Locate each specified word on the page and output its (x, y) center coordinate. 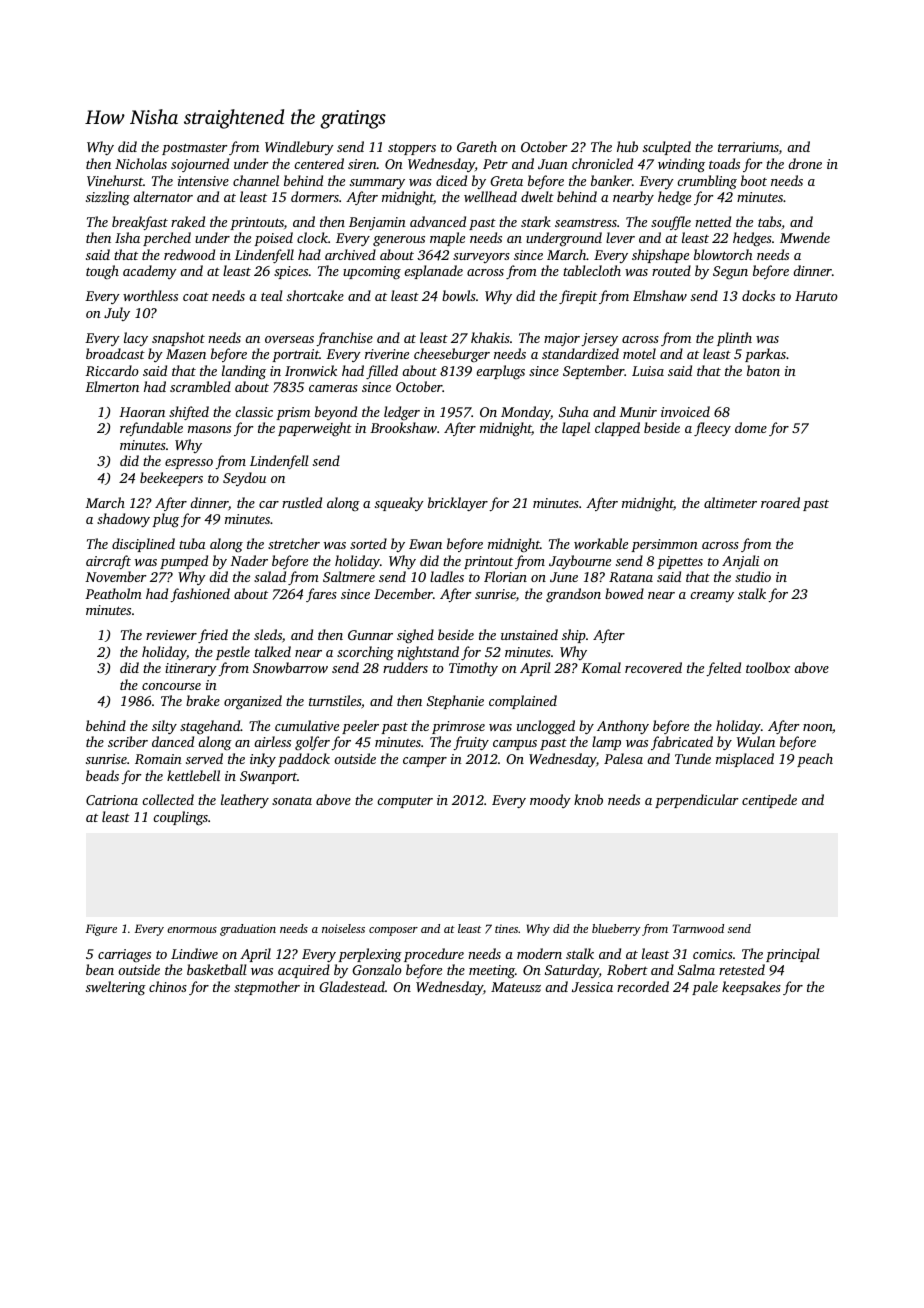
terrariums (748, 147)
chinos (168, 986)
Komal (601, 667)
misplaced (745, 760)
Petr (495, 164)
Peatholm (113, 593)
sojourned (200, 165)
